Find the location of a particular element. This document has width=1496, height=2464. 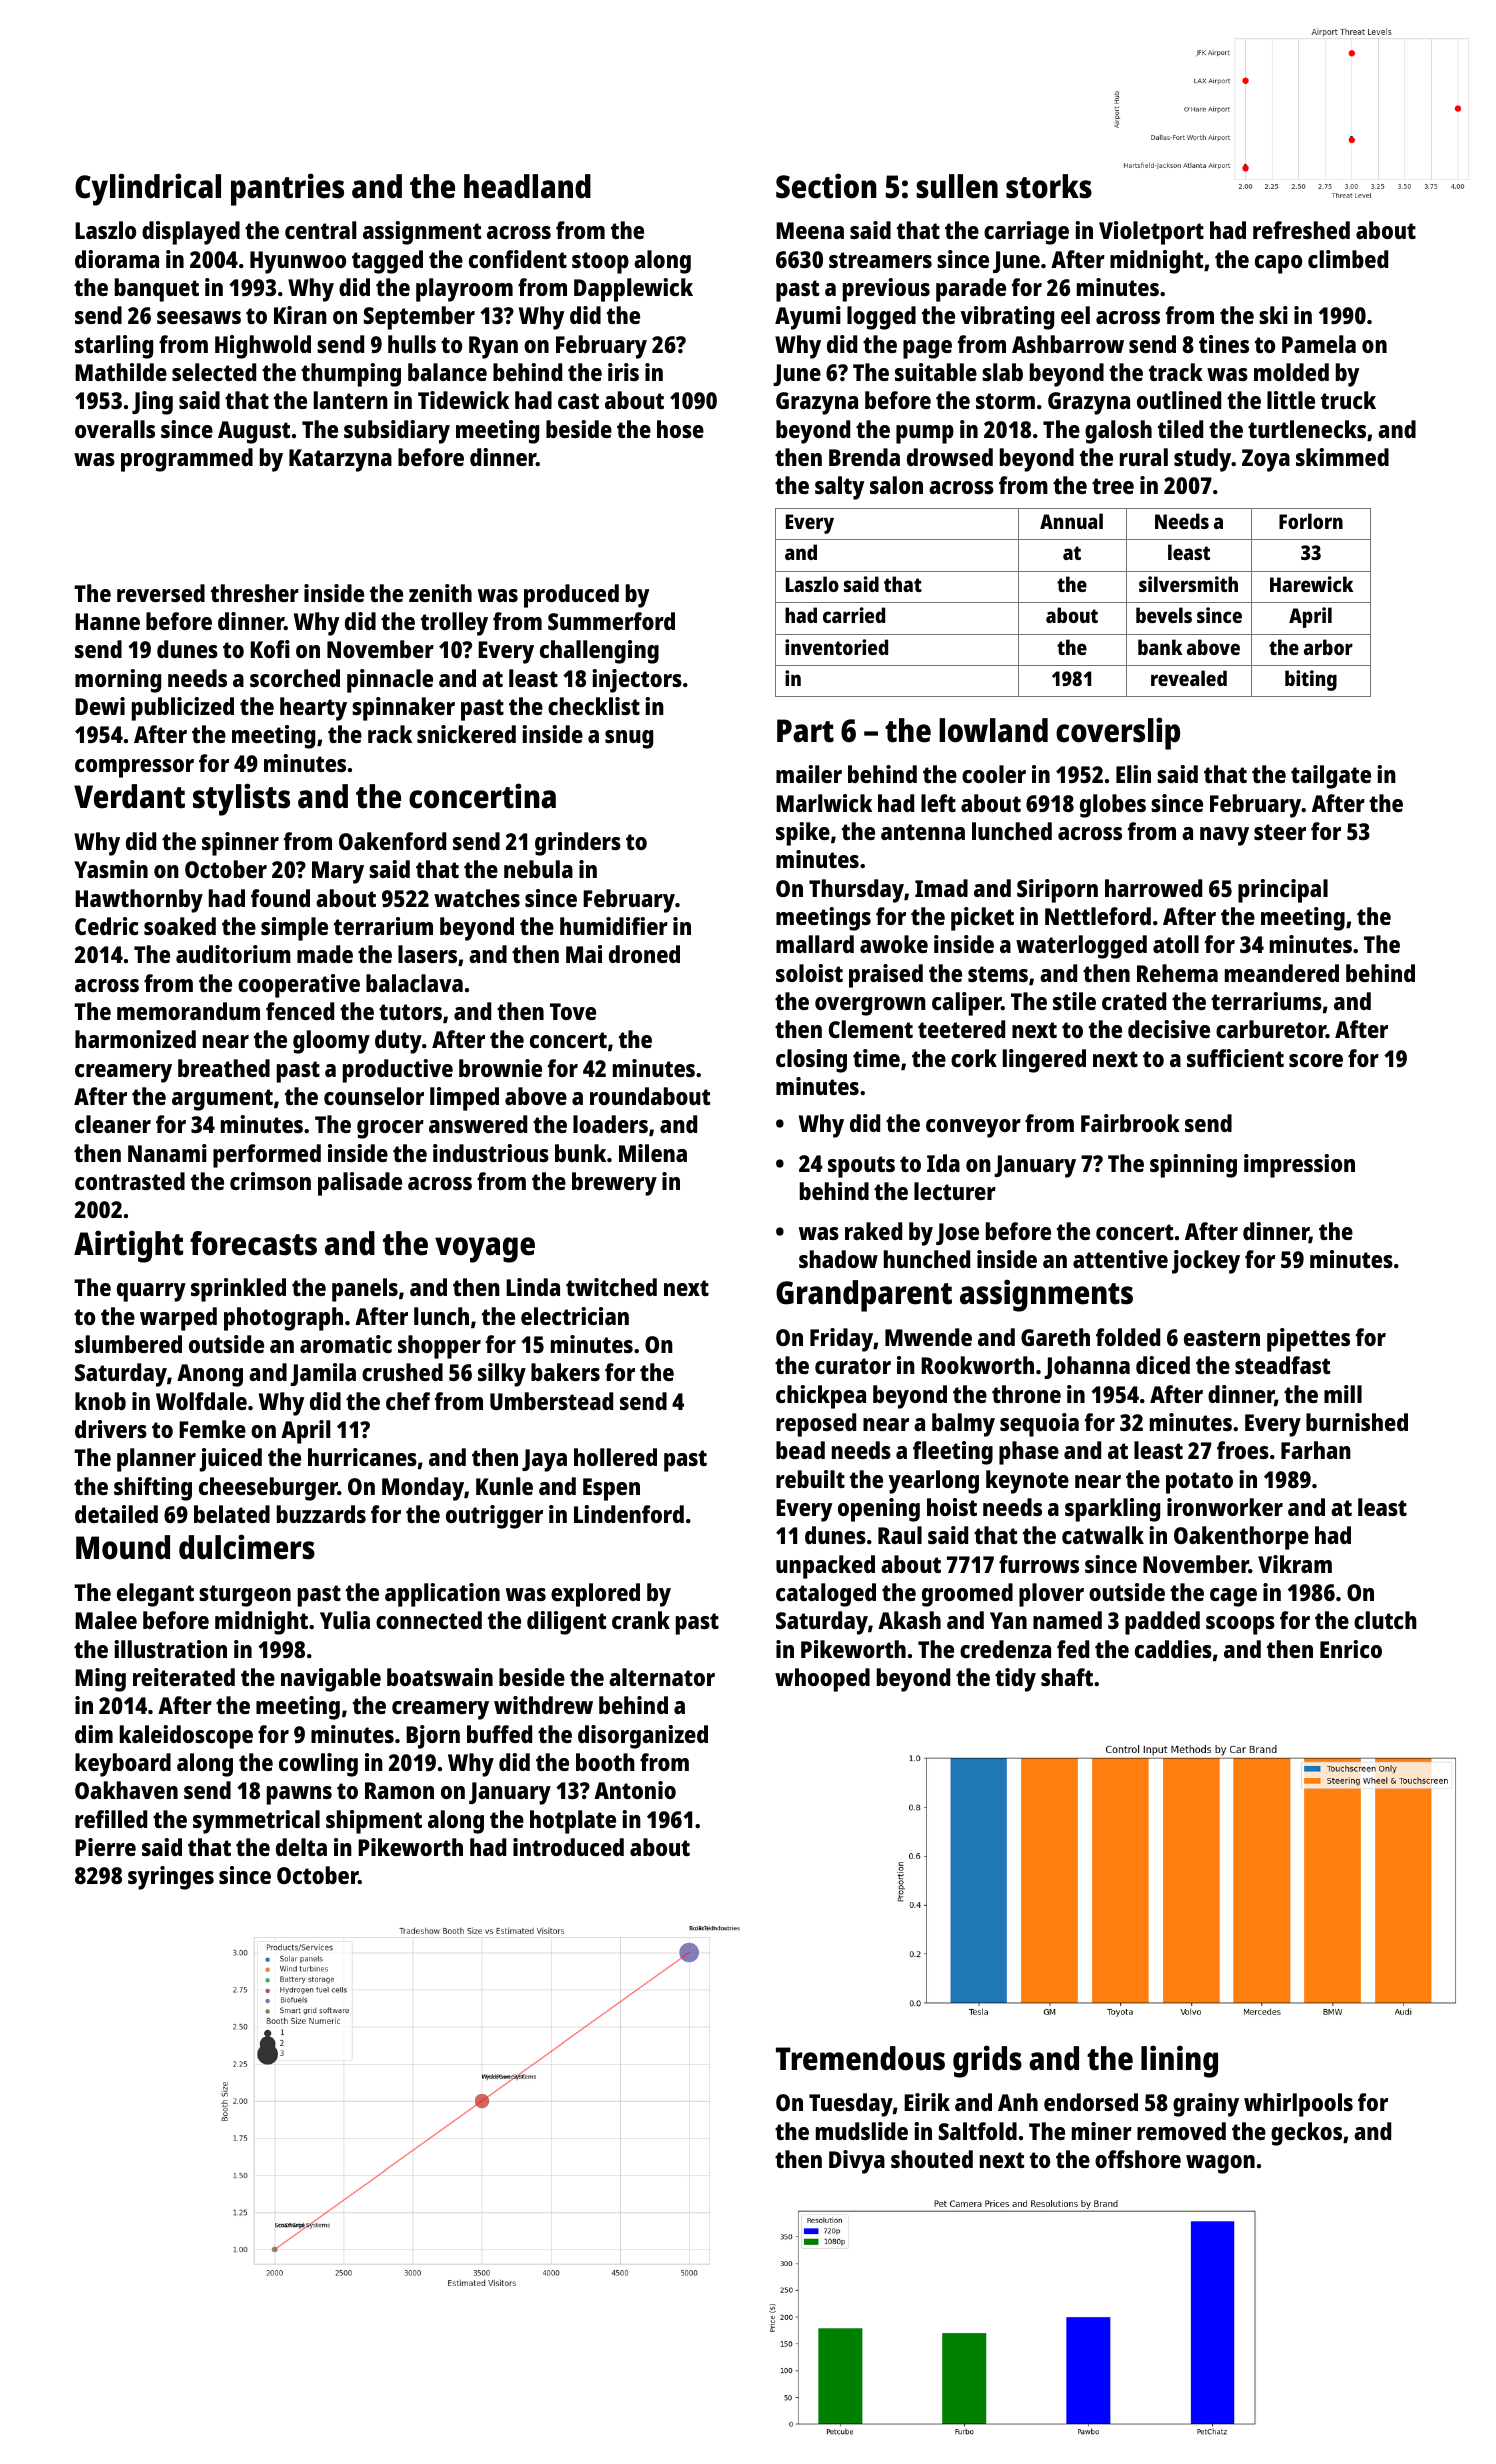

Hyunwoo is located at coordinates (298, 262).
